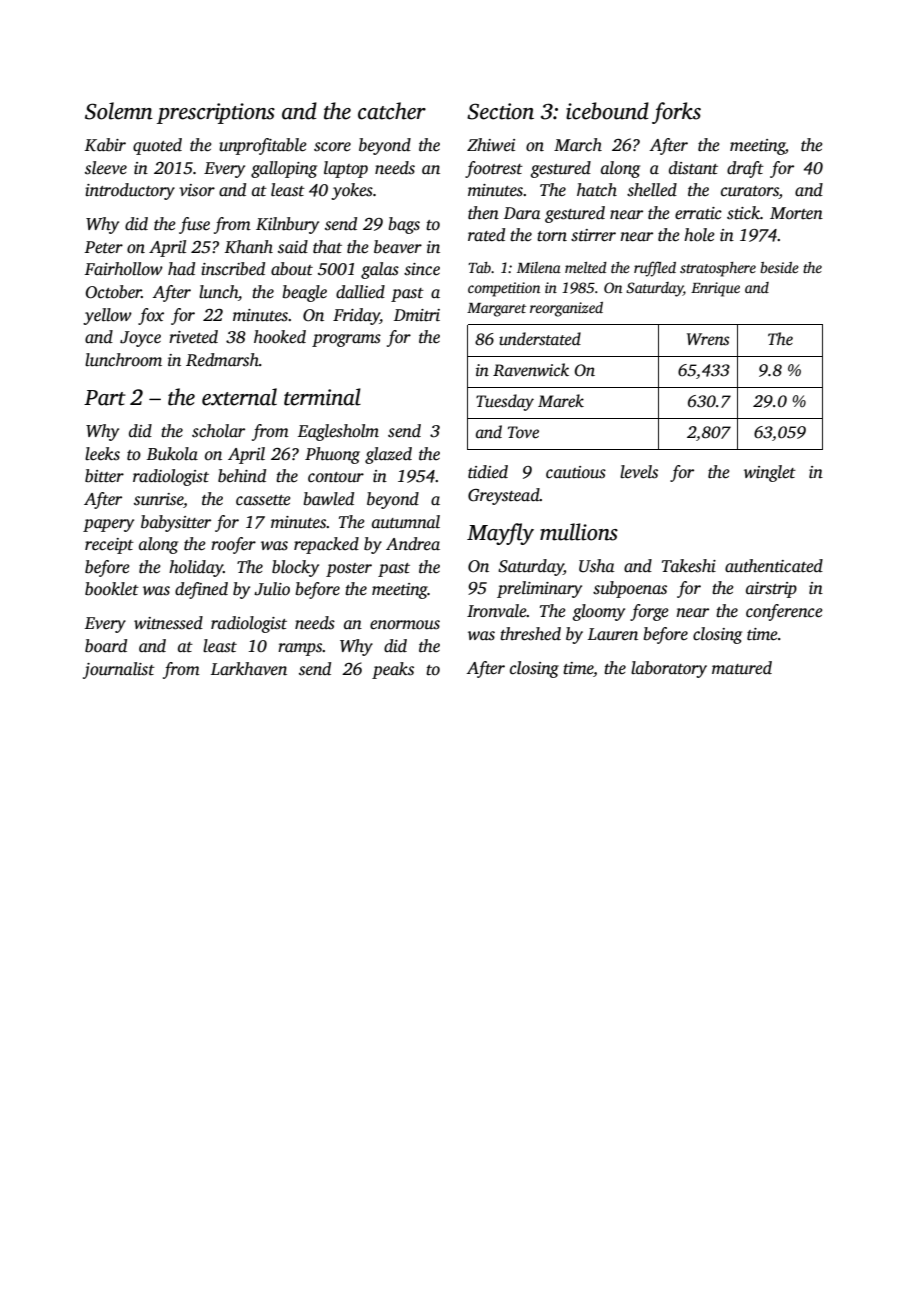 This screenshot has height=1316, width=908. I want to click on quoted, so click(157, 146).
